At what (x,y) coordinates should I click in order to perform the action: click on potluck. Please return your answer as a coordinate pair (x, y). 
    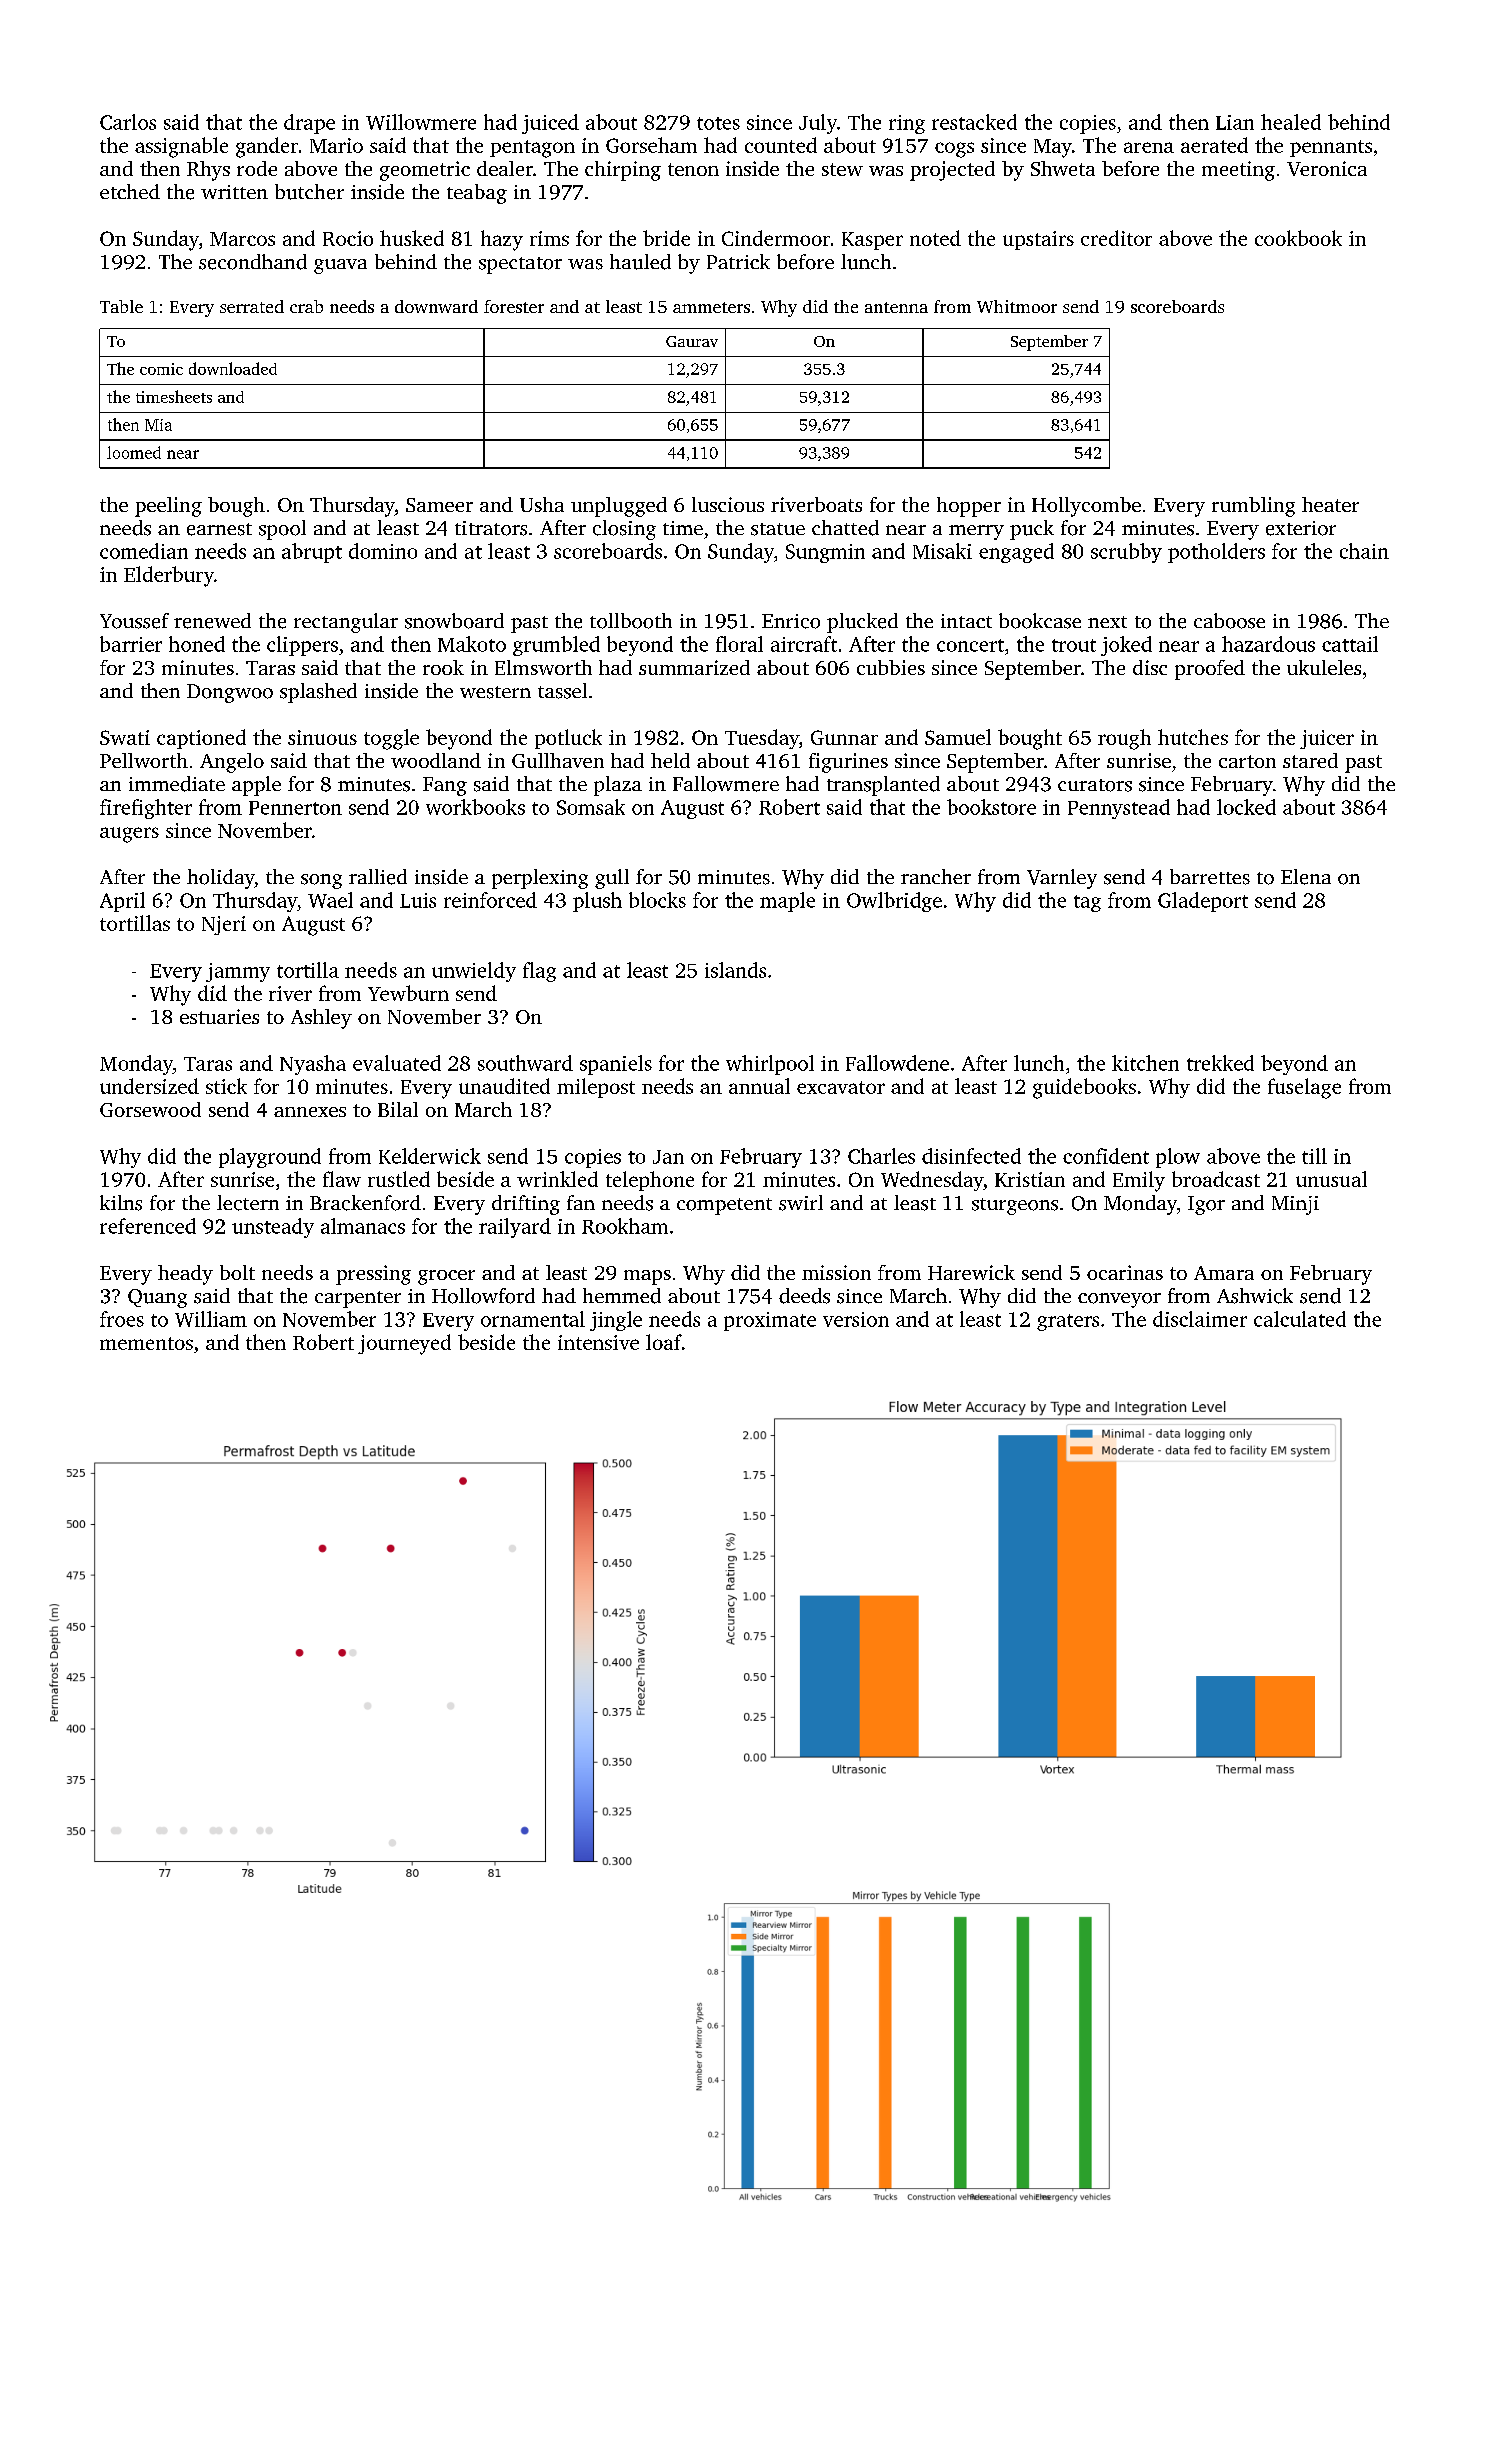
    Looking at the image, I should click on (568, 739).
